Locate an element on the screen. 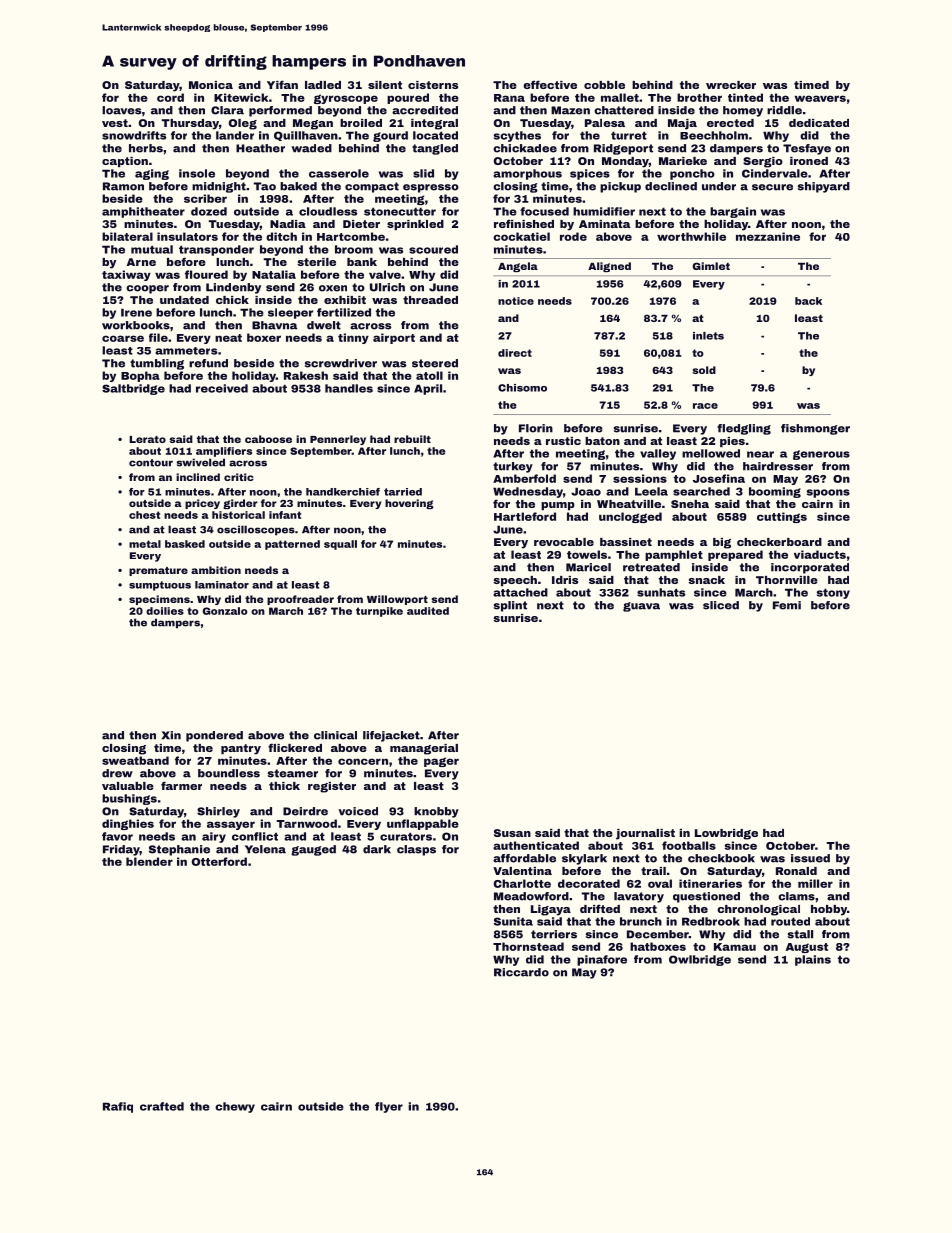 This screenshot has width=952, height=1233. gauged is located at coordinates (313, 850).
